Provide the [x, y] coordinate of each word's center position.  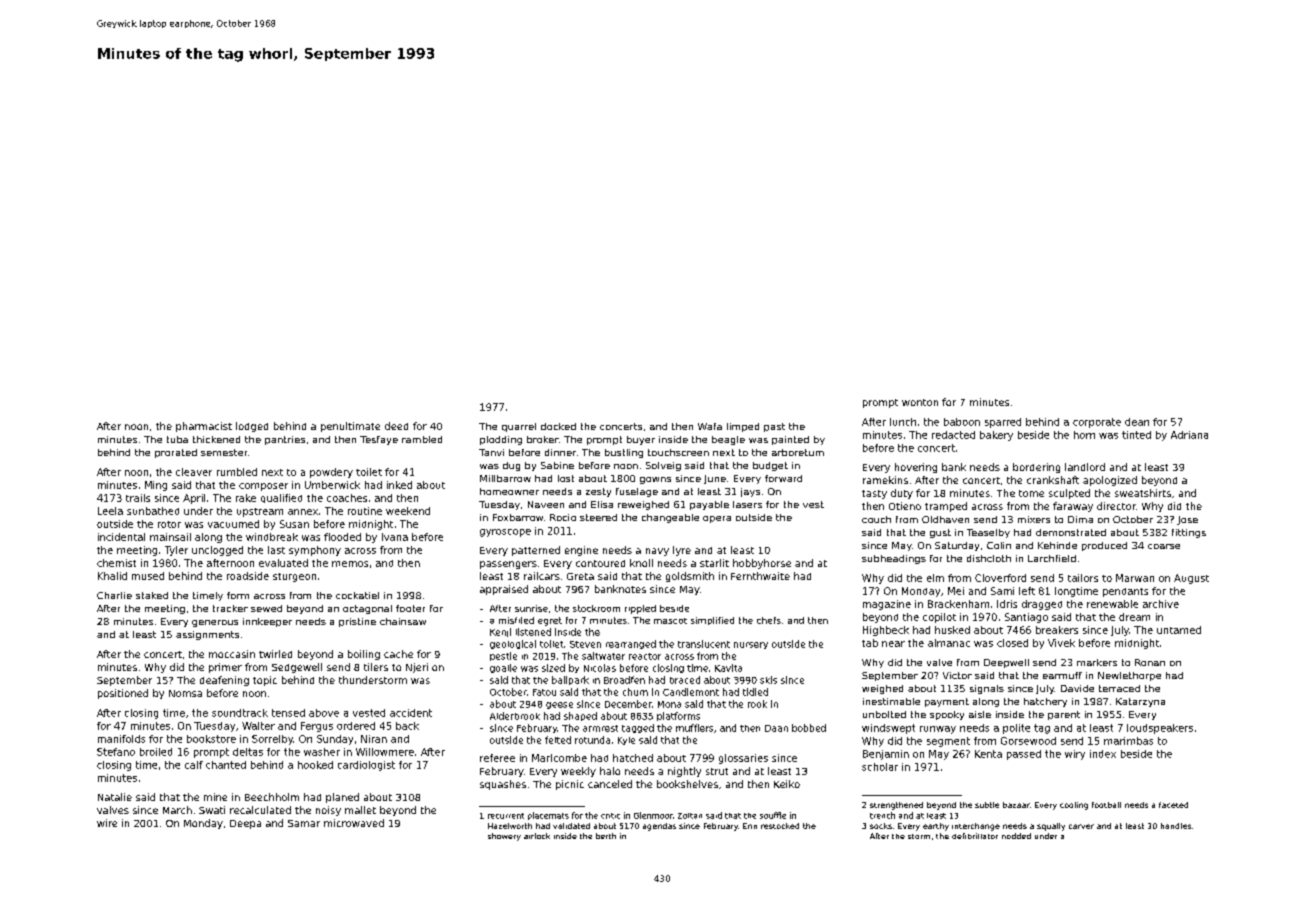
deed [396, 426]
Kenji [500, 632]
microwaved [354, 823]
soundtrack [240, 713]
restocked [780, 826]
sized [553, 668]
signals [987, 689]
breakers [1057, 630]
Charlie [114, 595]
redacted [953, 435]
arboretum [798, 452]
